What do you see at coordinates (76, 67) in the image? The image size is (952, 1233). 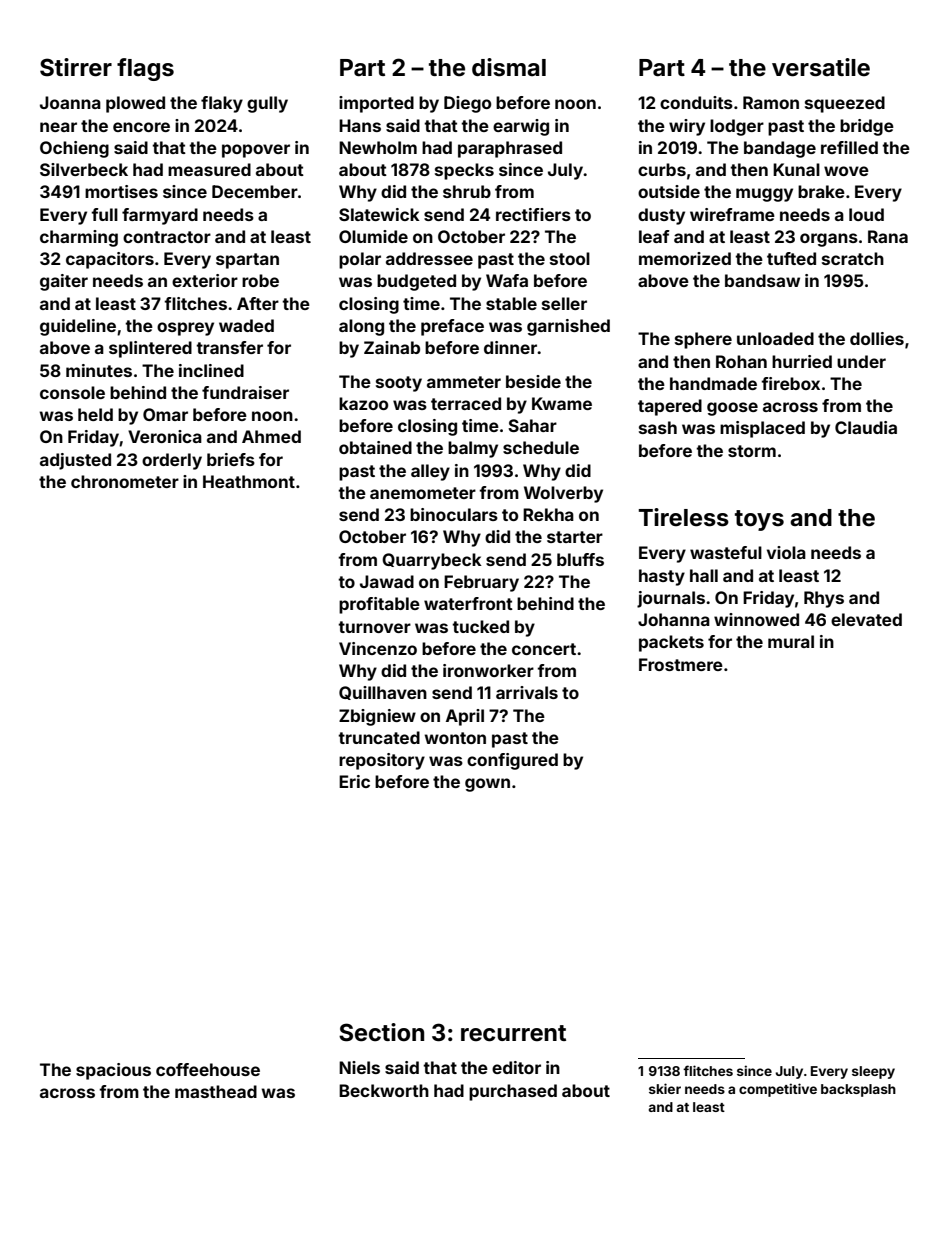 I see `Stirrer` at bounding box center [76, 67].
